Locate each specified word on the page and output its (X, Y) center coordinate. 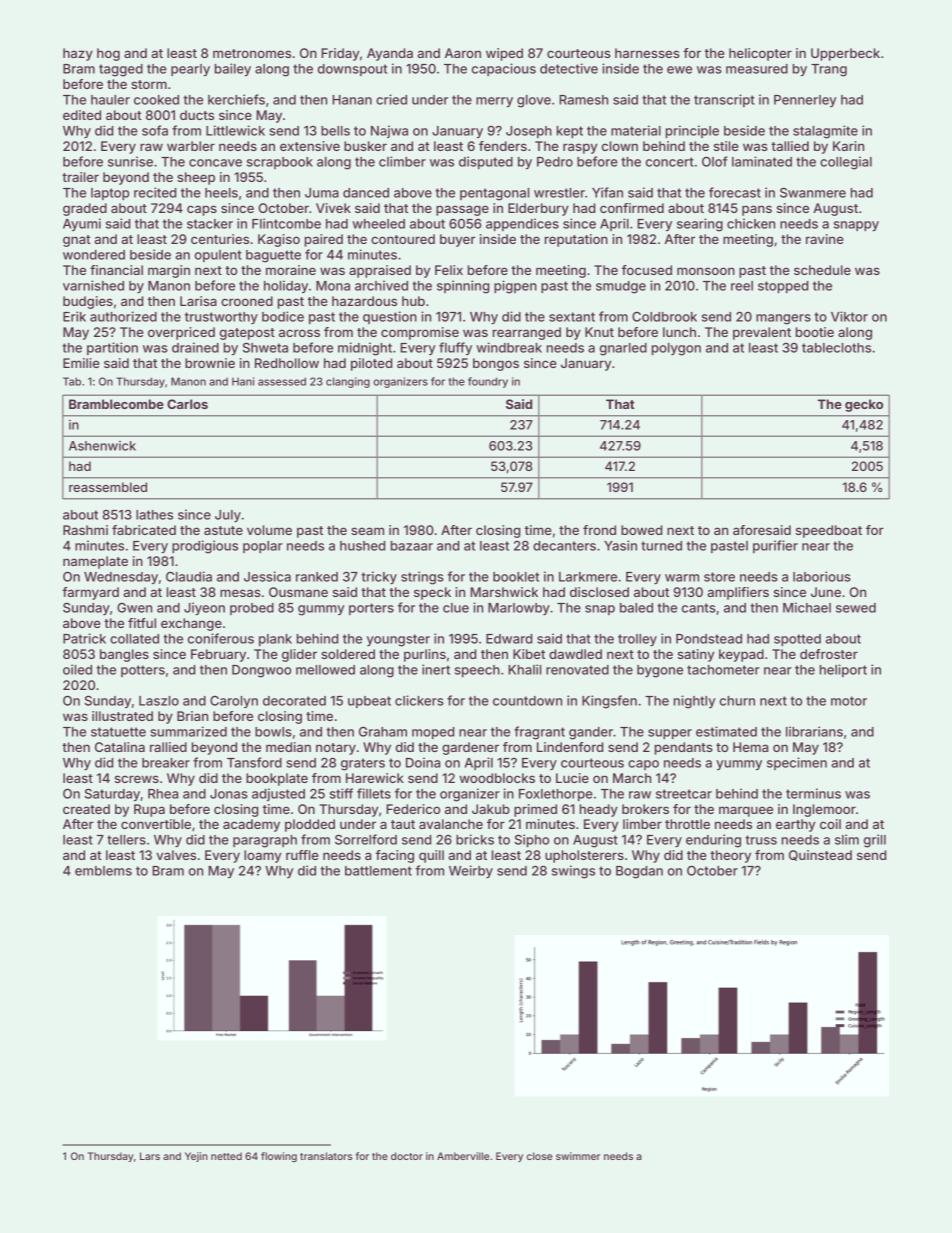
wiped (504, 54)
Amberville (463, 1156)
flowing (279, 1157)
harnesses (647, 53)
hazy (78, 54)
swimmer (578, 1156)
